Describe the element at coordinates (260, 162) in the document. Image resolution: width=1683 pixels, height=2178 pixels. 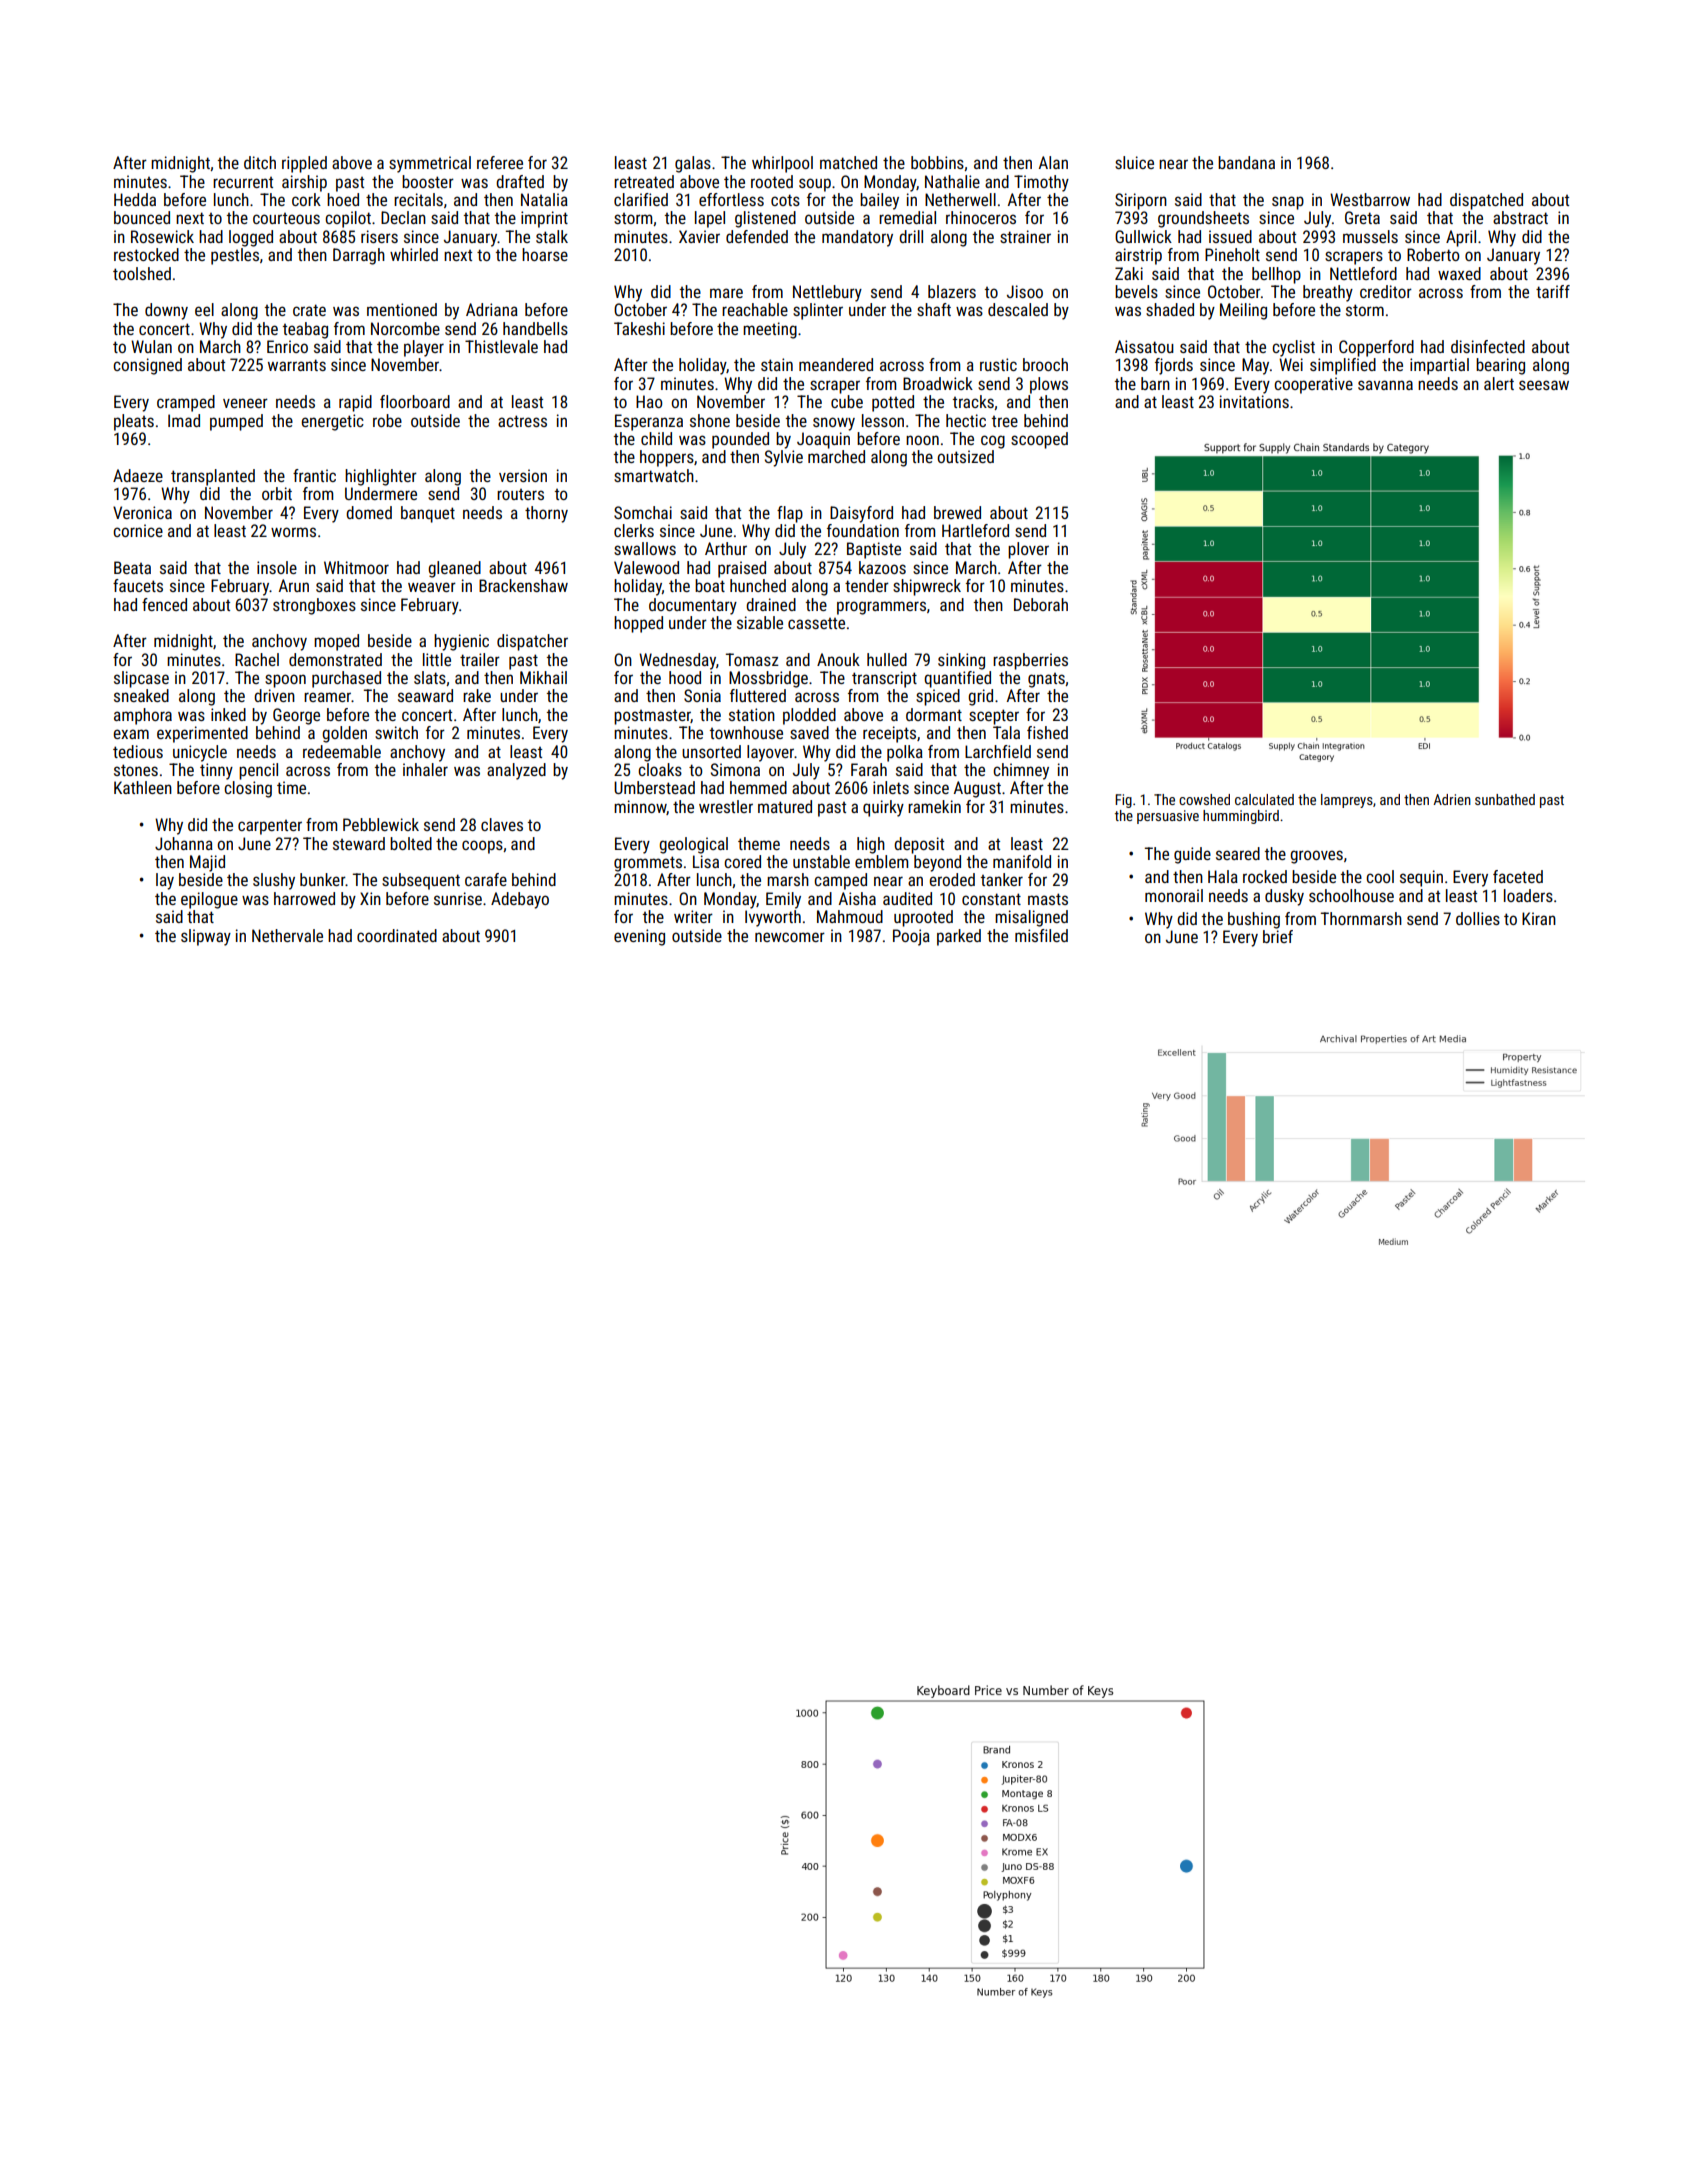
I see `ditch` at that location.
